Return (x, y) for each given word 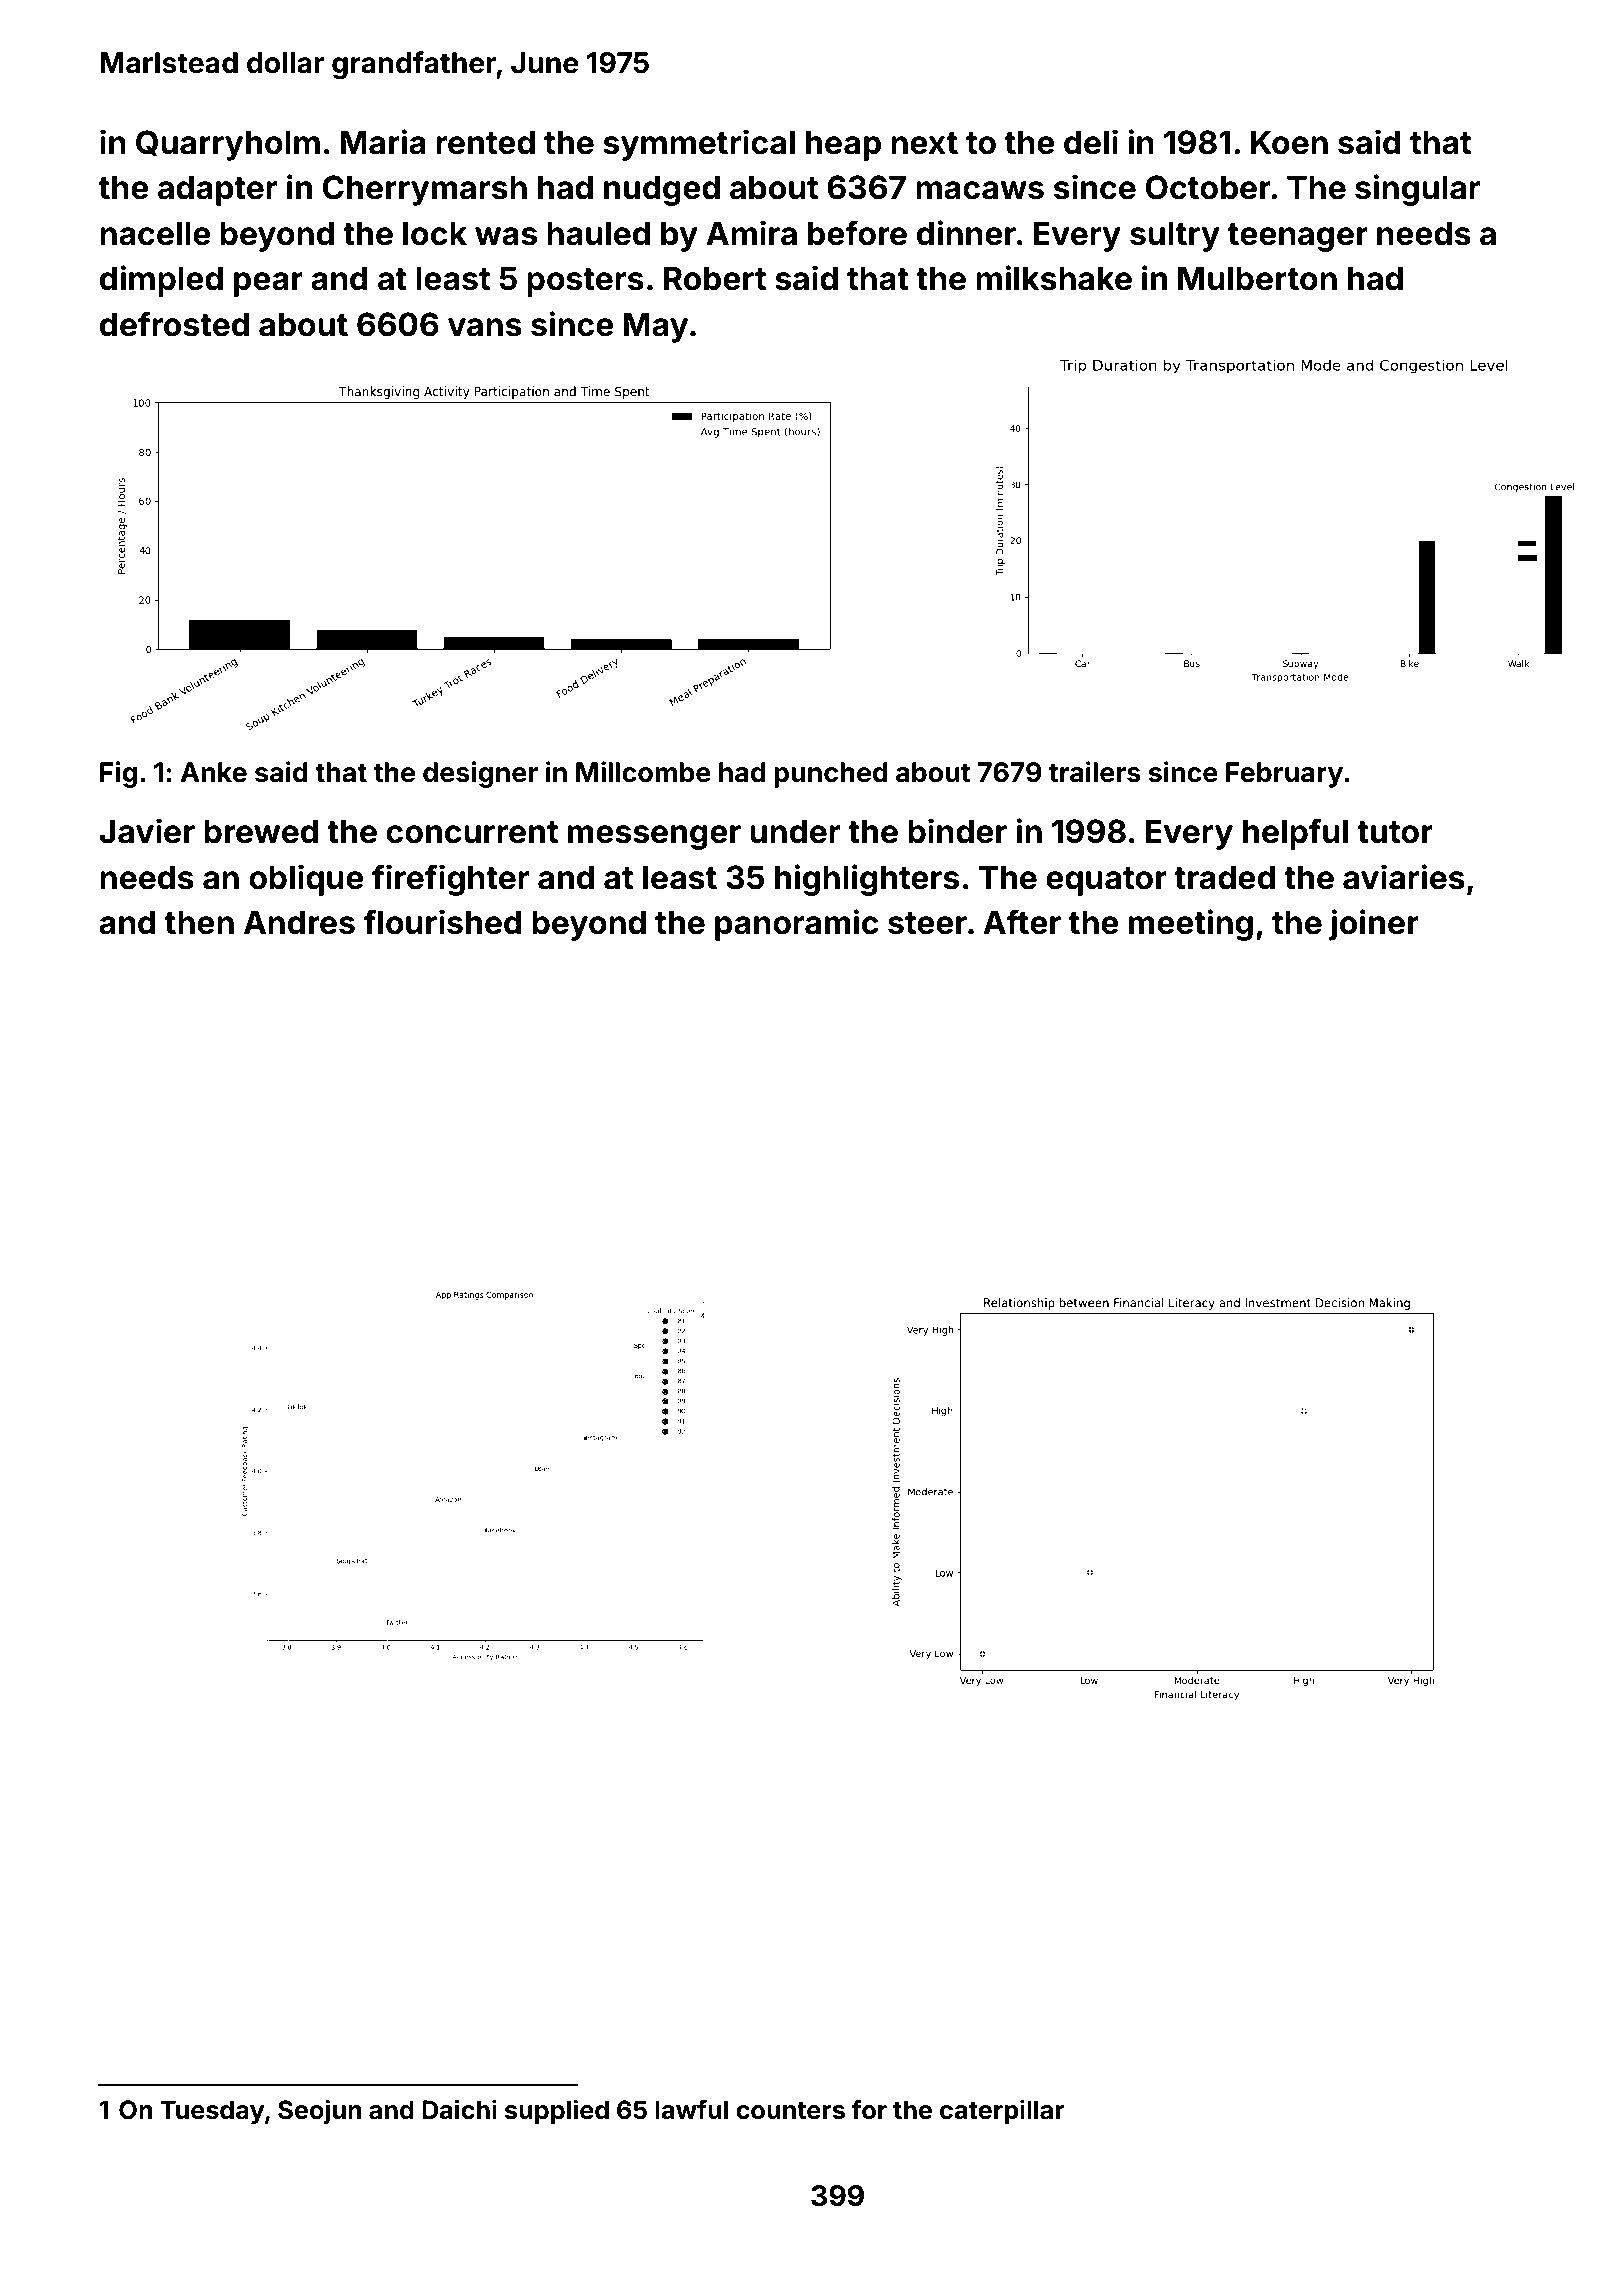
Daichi (459, 2109)
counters (790, 2111)
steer (927, 923)
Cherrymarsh (424, 190)
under (795, 831)
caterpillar (1002, 2111)
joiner (1374, 925)
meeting (1191, 925)
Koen (1289, 142)
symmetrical (699, 145)
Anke (213, 772)
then (199, 922)
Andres (299, 922)
